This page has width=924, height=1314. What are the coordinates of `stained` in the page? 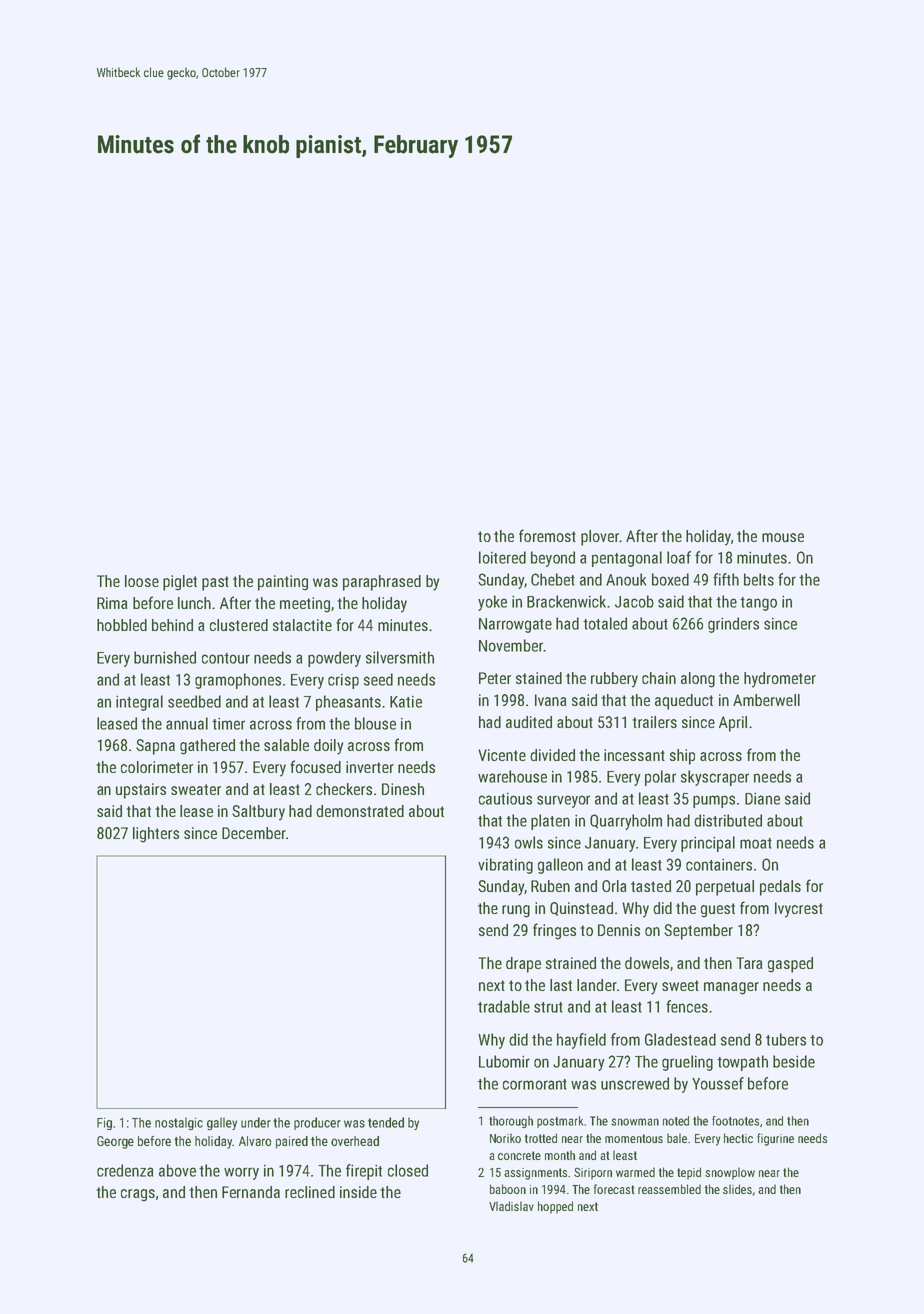 It's located at (539, 678).
